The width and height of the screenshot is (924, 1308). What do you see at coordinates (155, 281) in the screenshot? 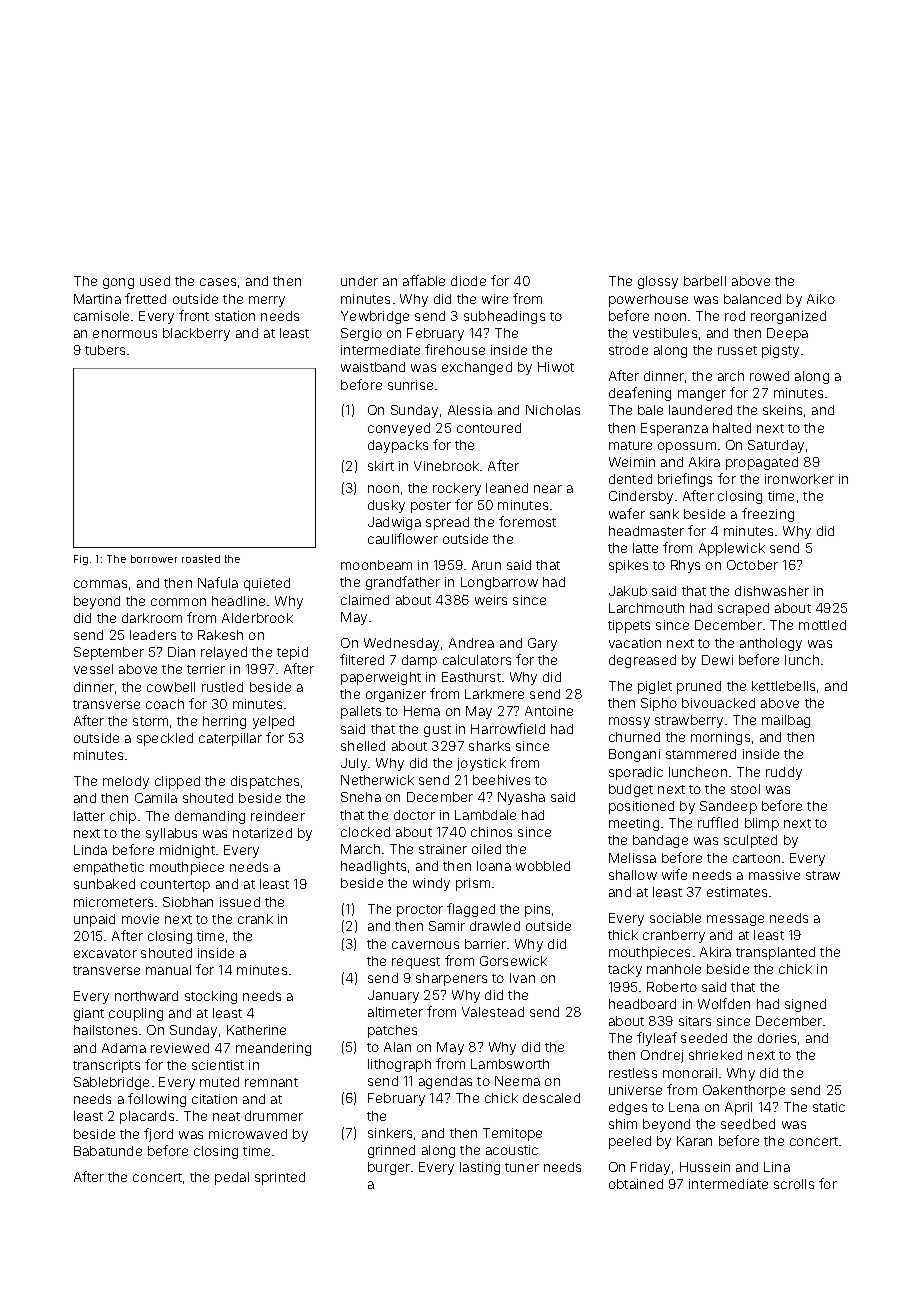
I see `used` at bounding box center [155, 281].
